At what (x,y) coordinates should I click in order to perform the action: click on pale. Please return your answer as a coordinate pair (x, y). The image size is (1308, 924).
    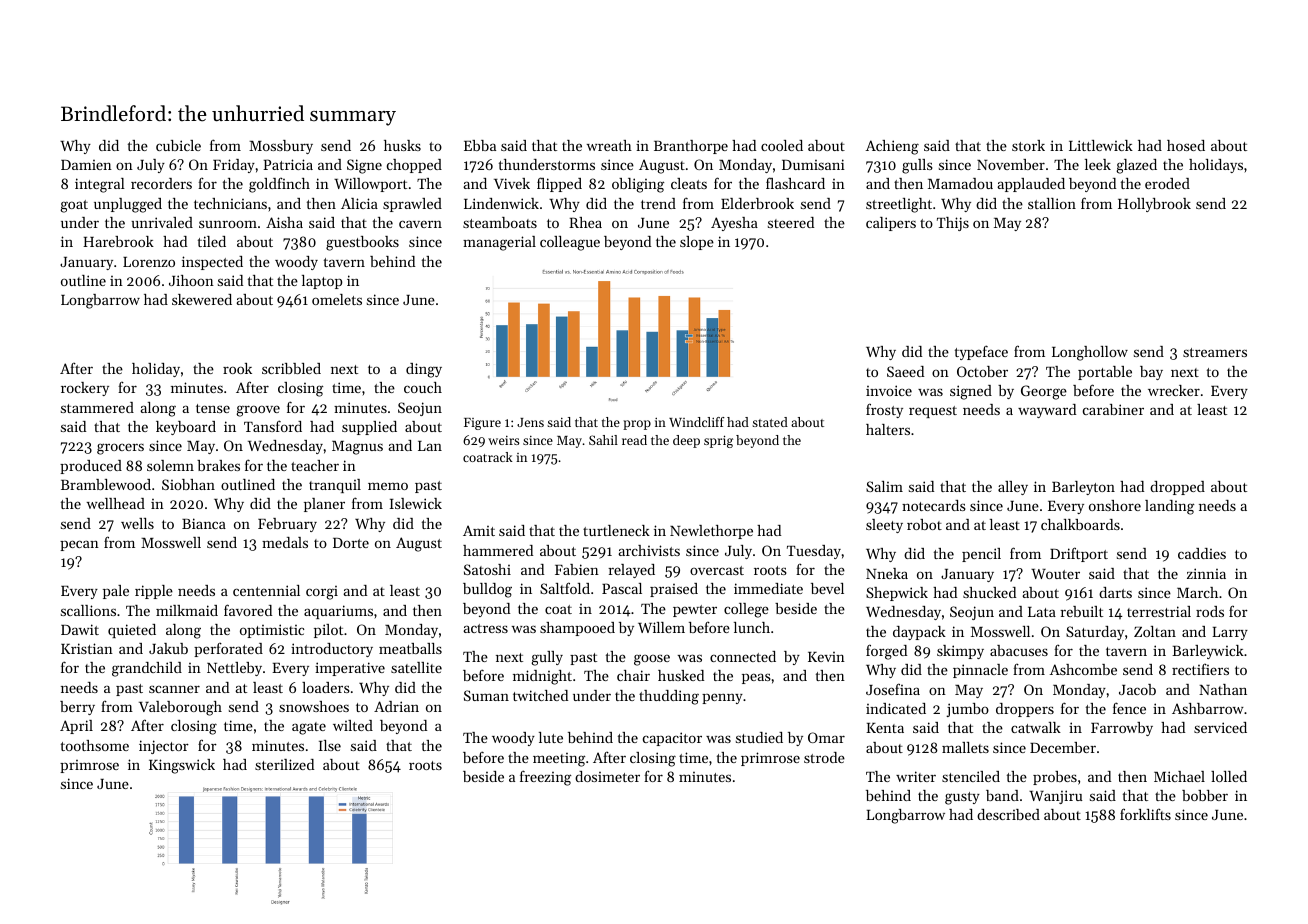
    Looking at the image, I should click on (116, 592).
